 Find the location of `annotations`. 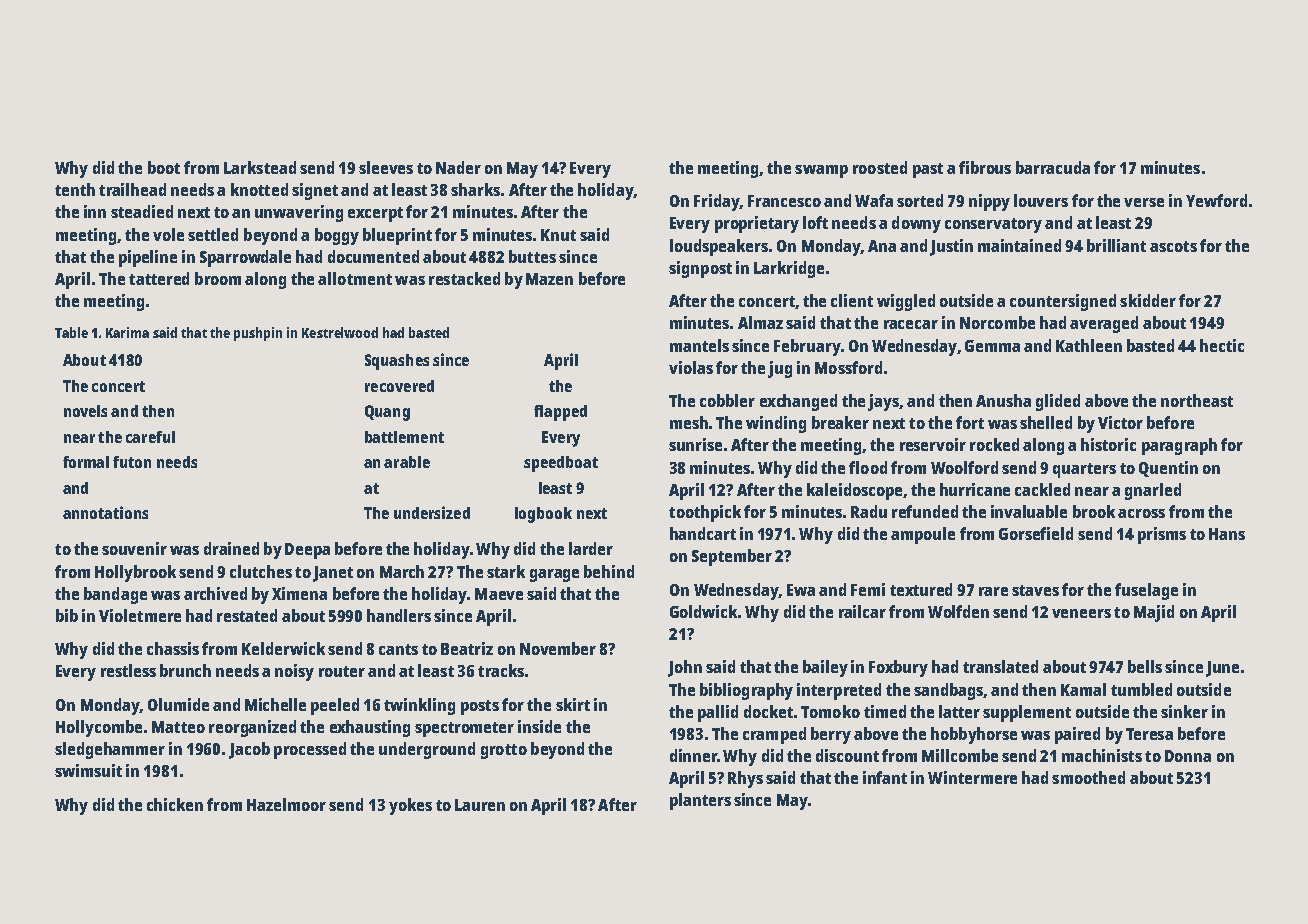

annotations is located at coordinates (105, 512).
